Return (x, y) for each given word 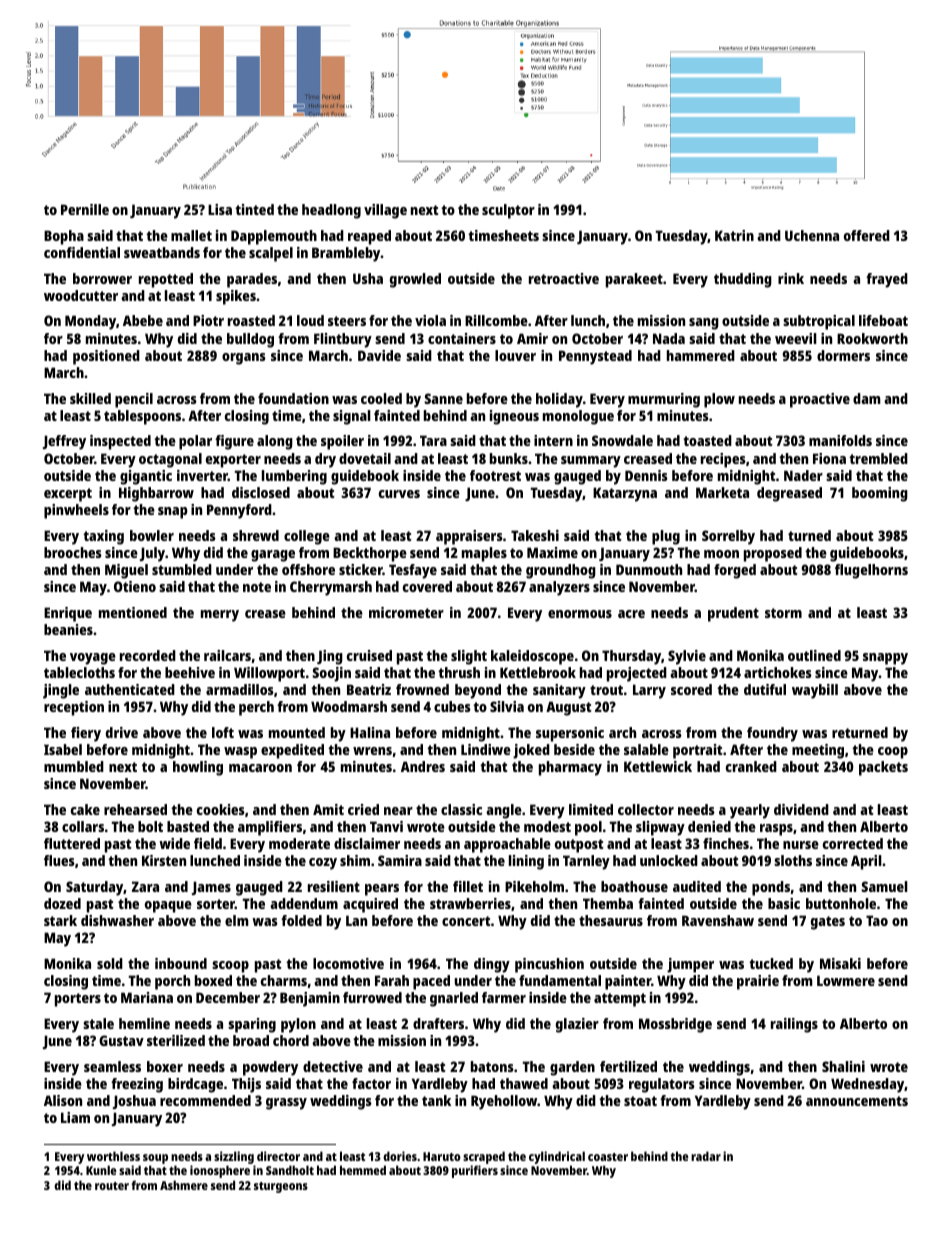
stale (98, 1023)
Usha (368, 278)
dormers (843, 355)
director (278, 1156)
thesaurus (611, 920)
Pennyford (239, 511)
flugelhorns (871, 571)
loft (223, 732)
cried (363, 809)
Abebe (143, 320)
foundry (772, 734)
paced (431, 982)
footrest (495, 475)
